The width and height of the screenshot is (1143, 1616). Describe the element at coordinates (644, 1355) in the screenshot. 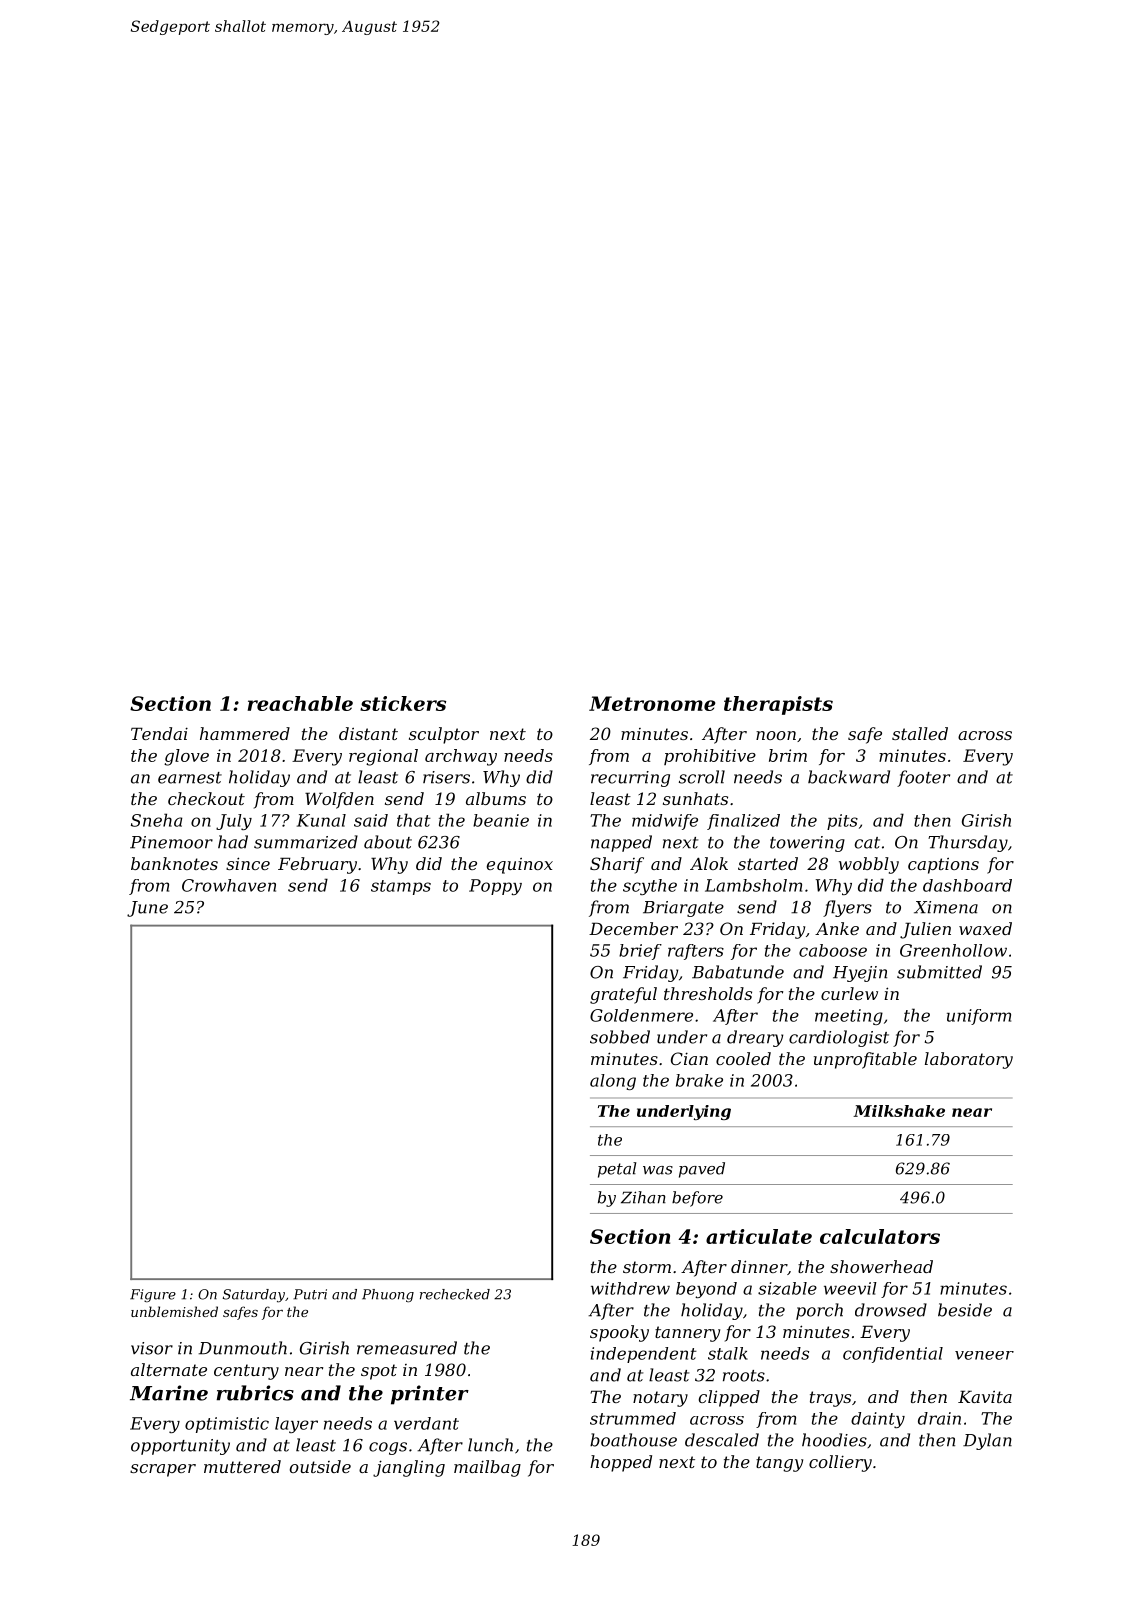

I see `independent` at that location.
